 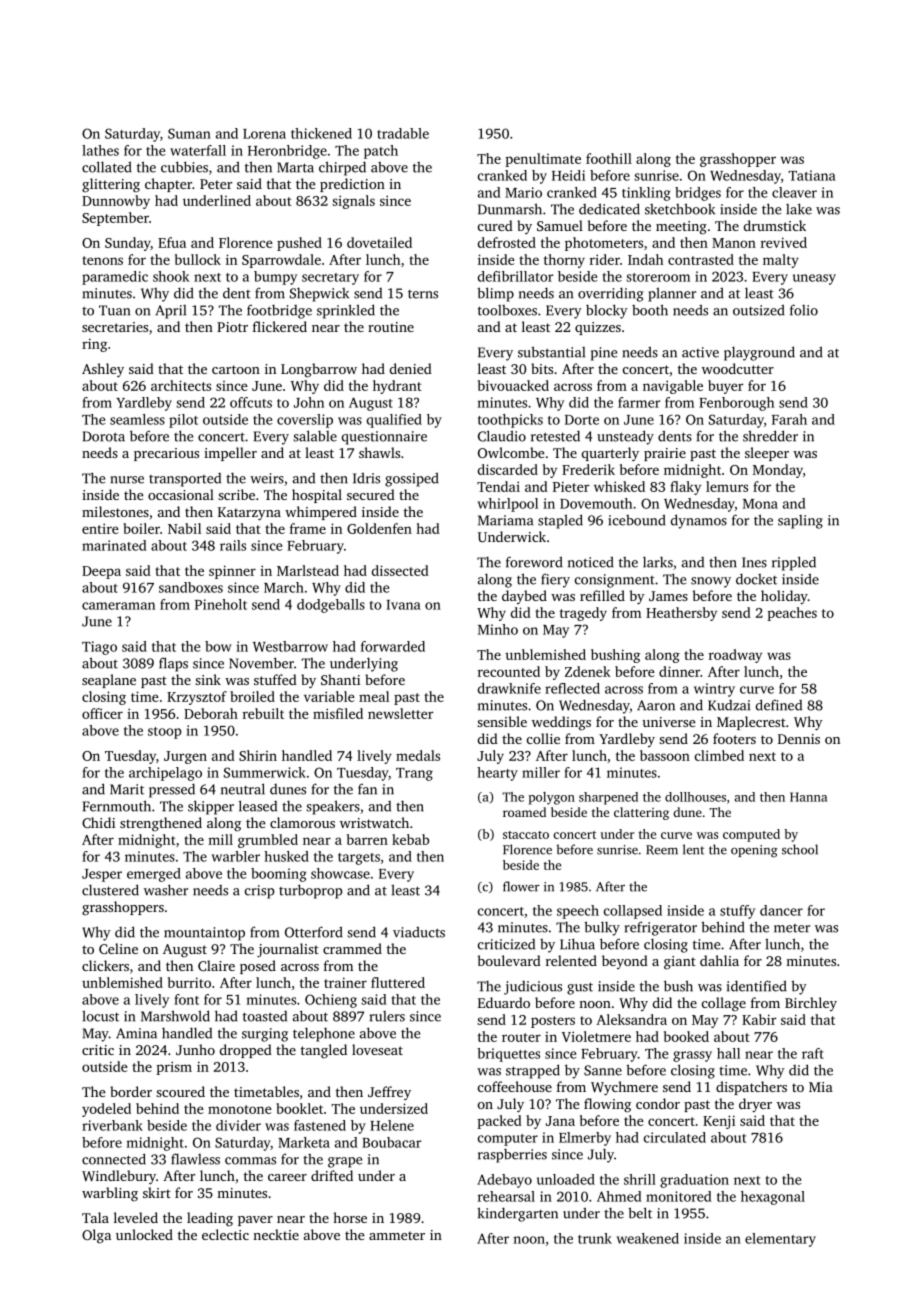 What do you see at coordinates (521, 886) in the screenshot?
I see `flower` at bounding box center [521, 886].
